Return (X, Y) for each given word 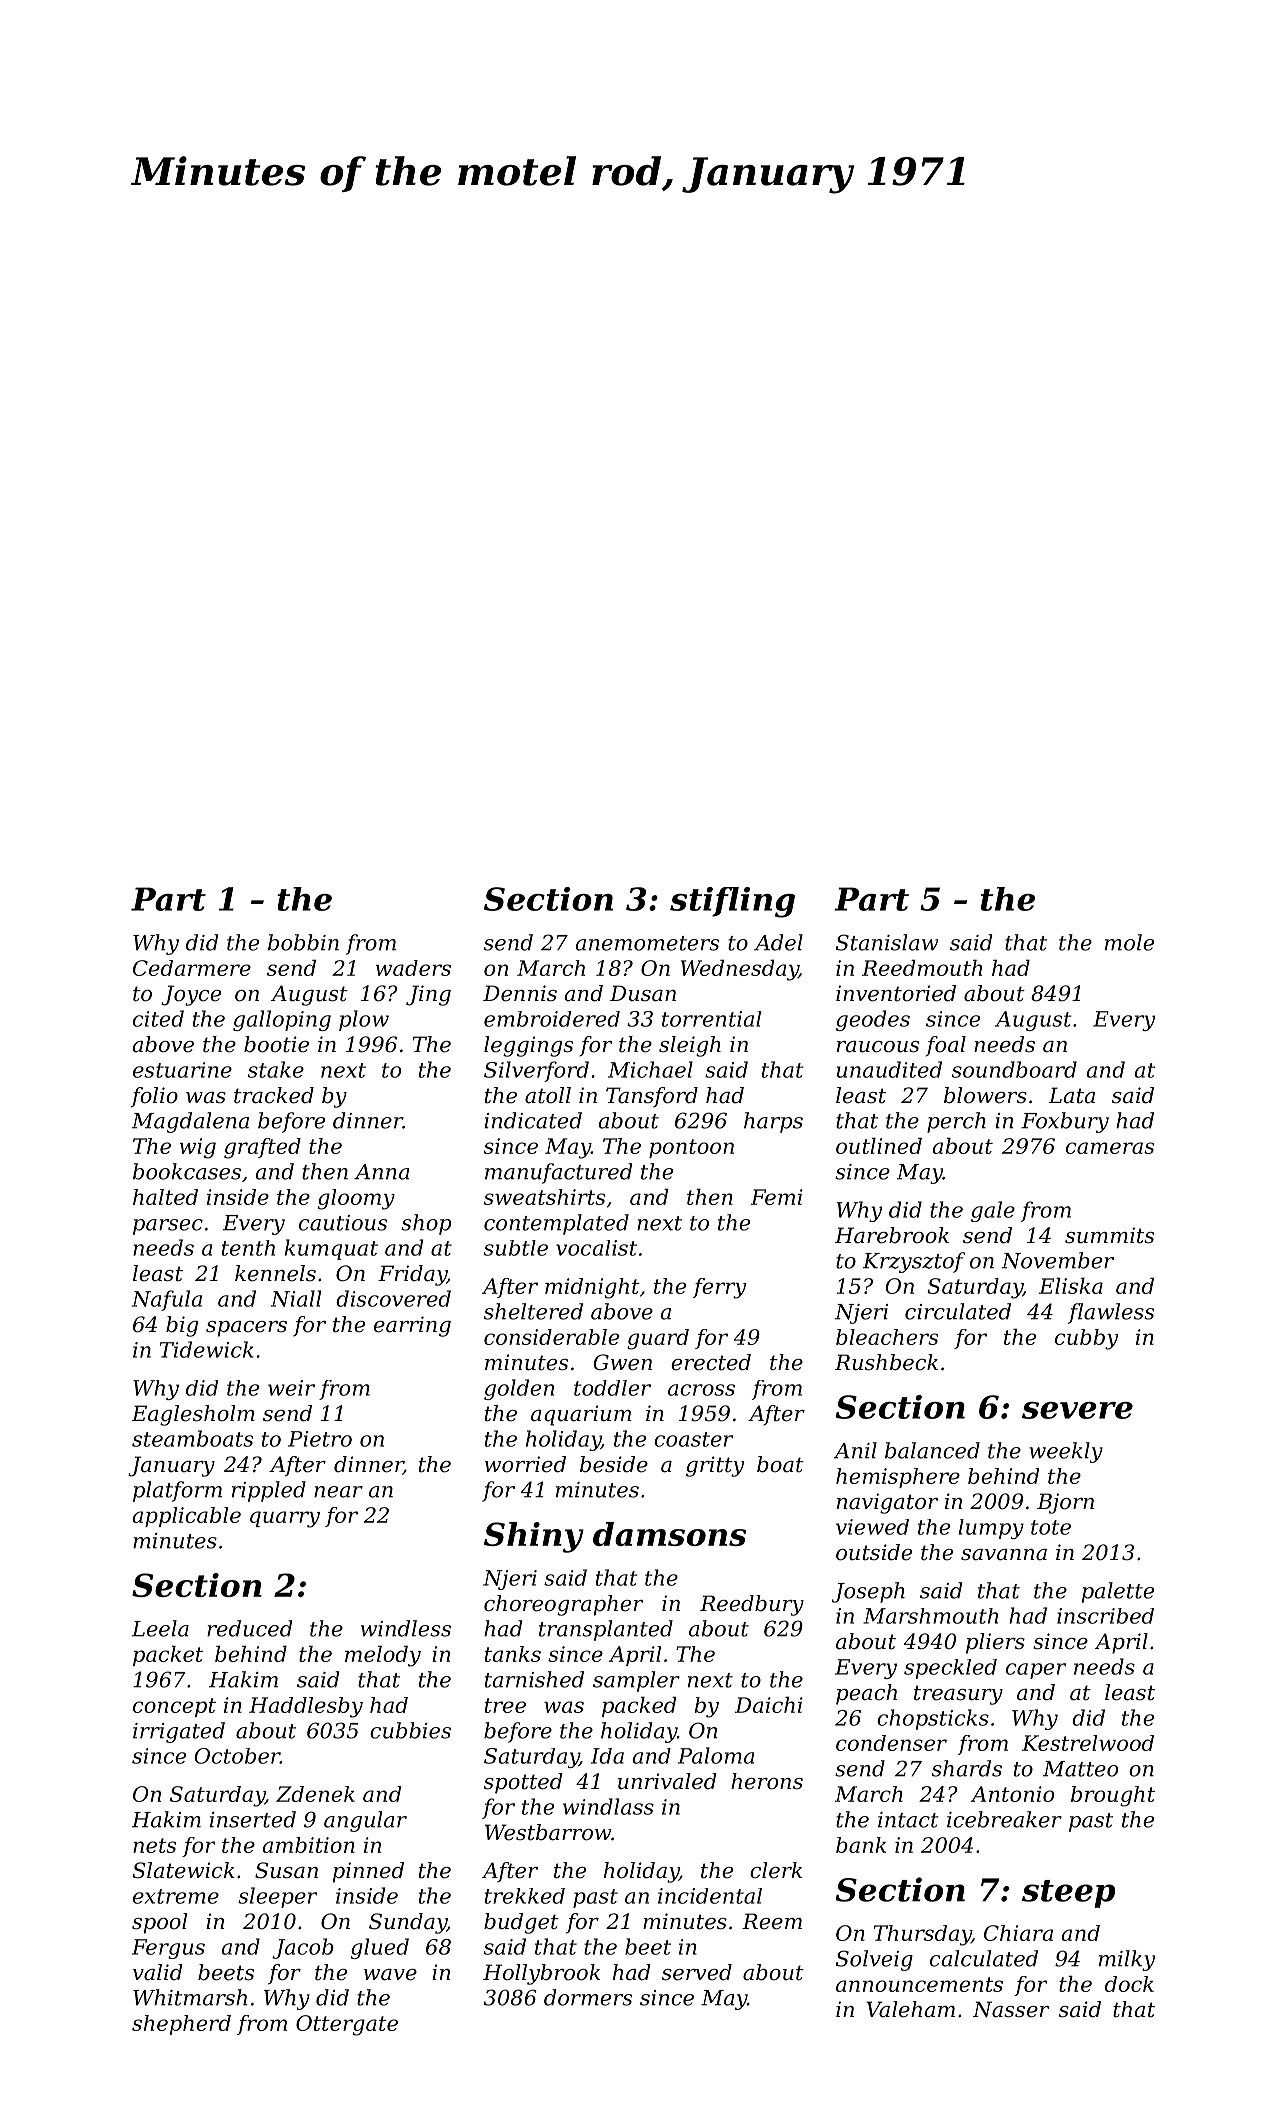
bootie (276, 1044)
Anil (855, 1450)
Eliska (1071, 1286)
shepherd (181, 2025)
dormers (588, 1997)
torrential (711, 1019)
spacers (246, 1329)
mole (1129, 942)
